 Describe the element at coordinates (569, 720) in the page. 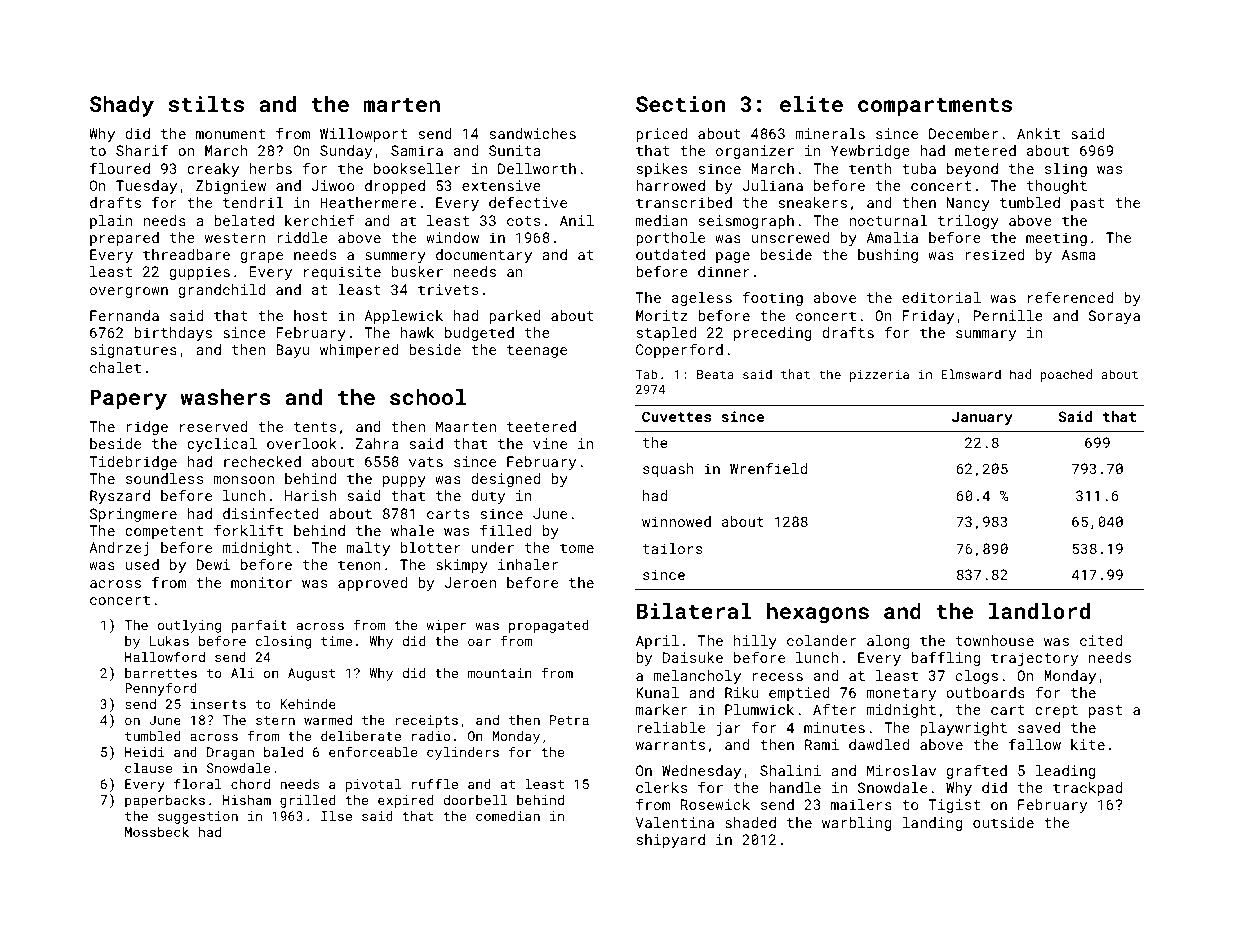

I see `Petra` at that location.
